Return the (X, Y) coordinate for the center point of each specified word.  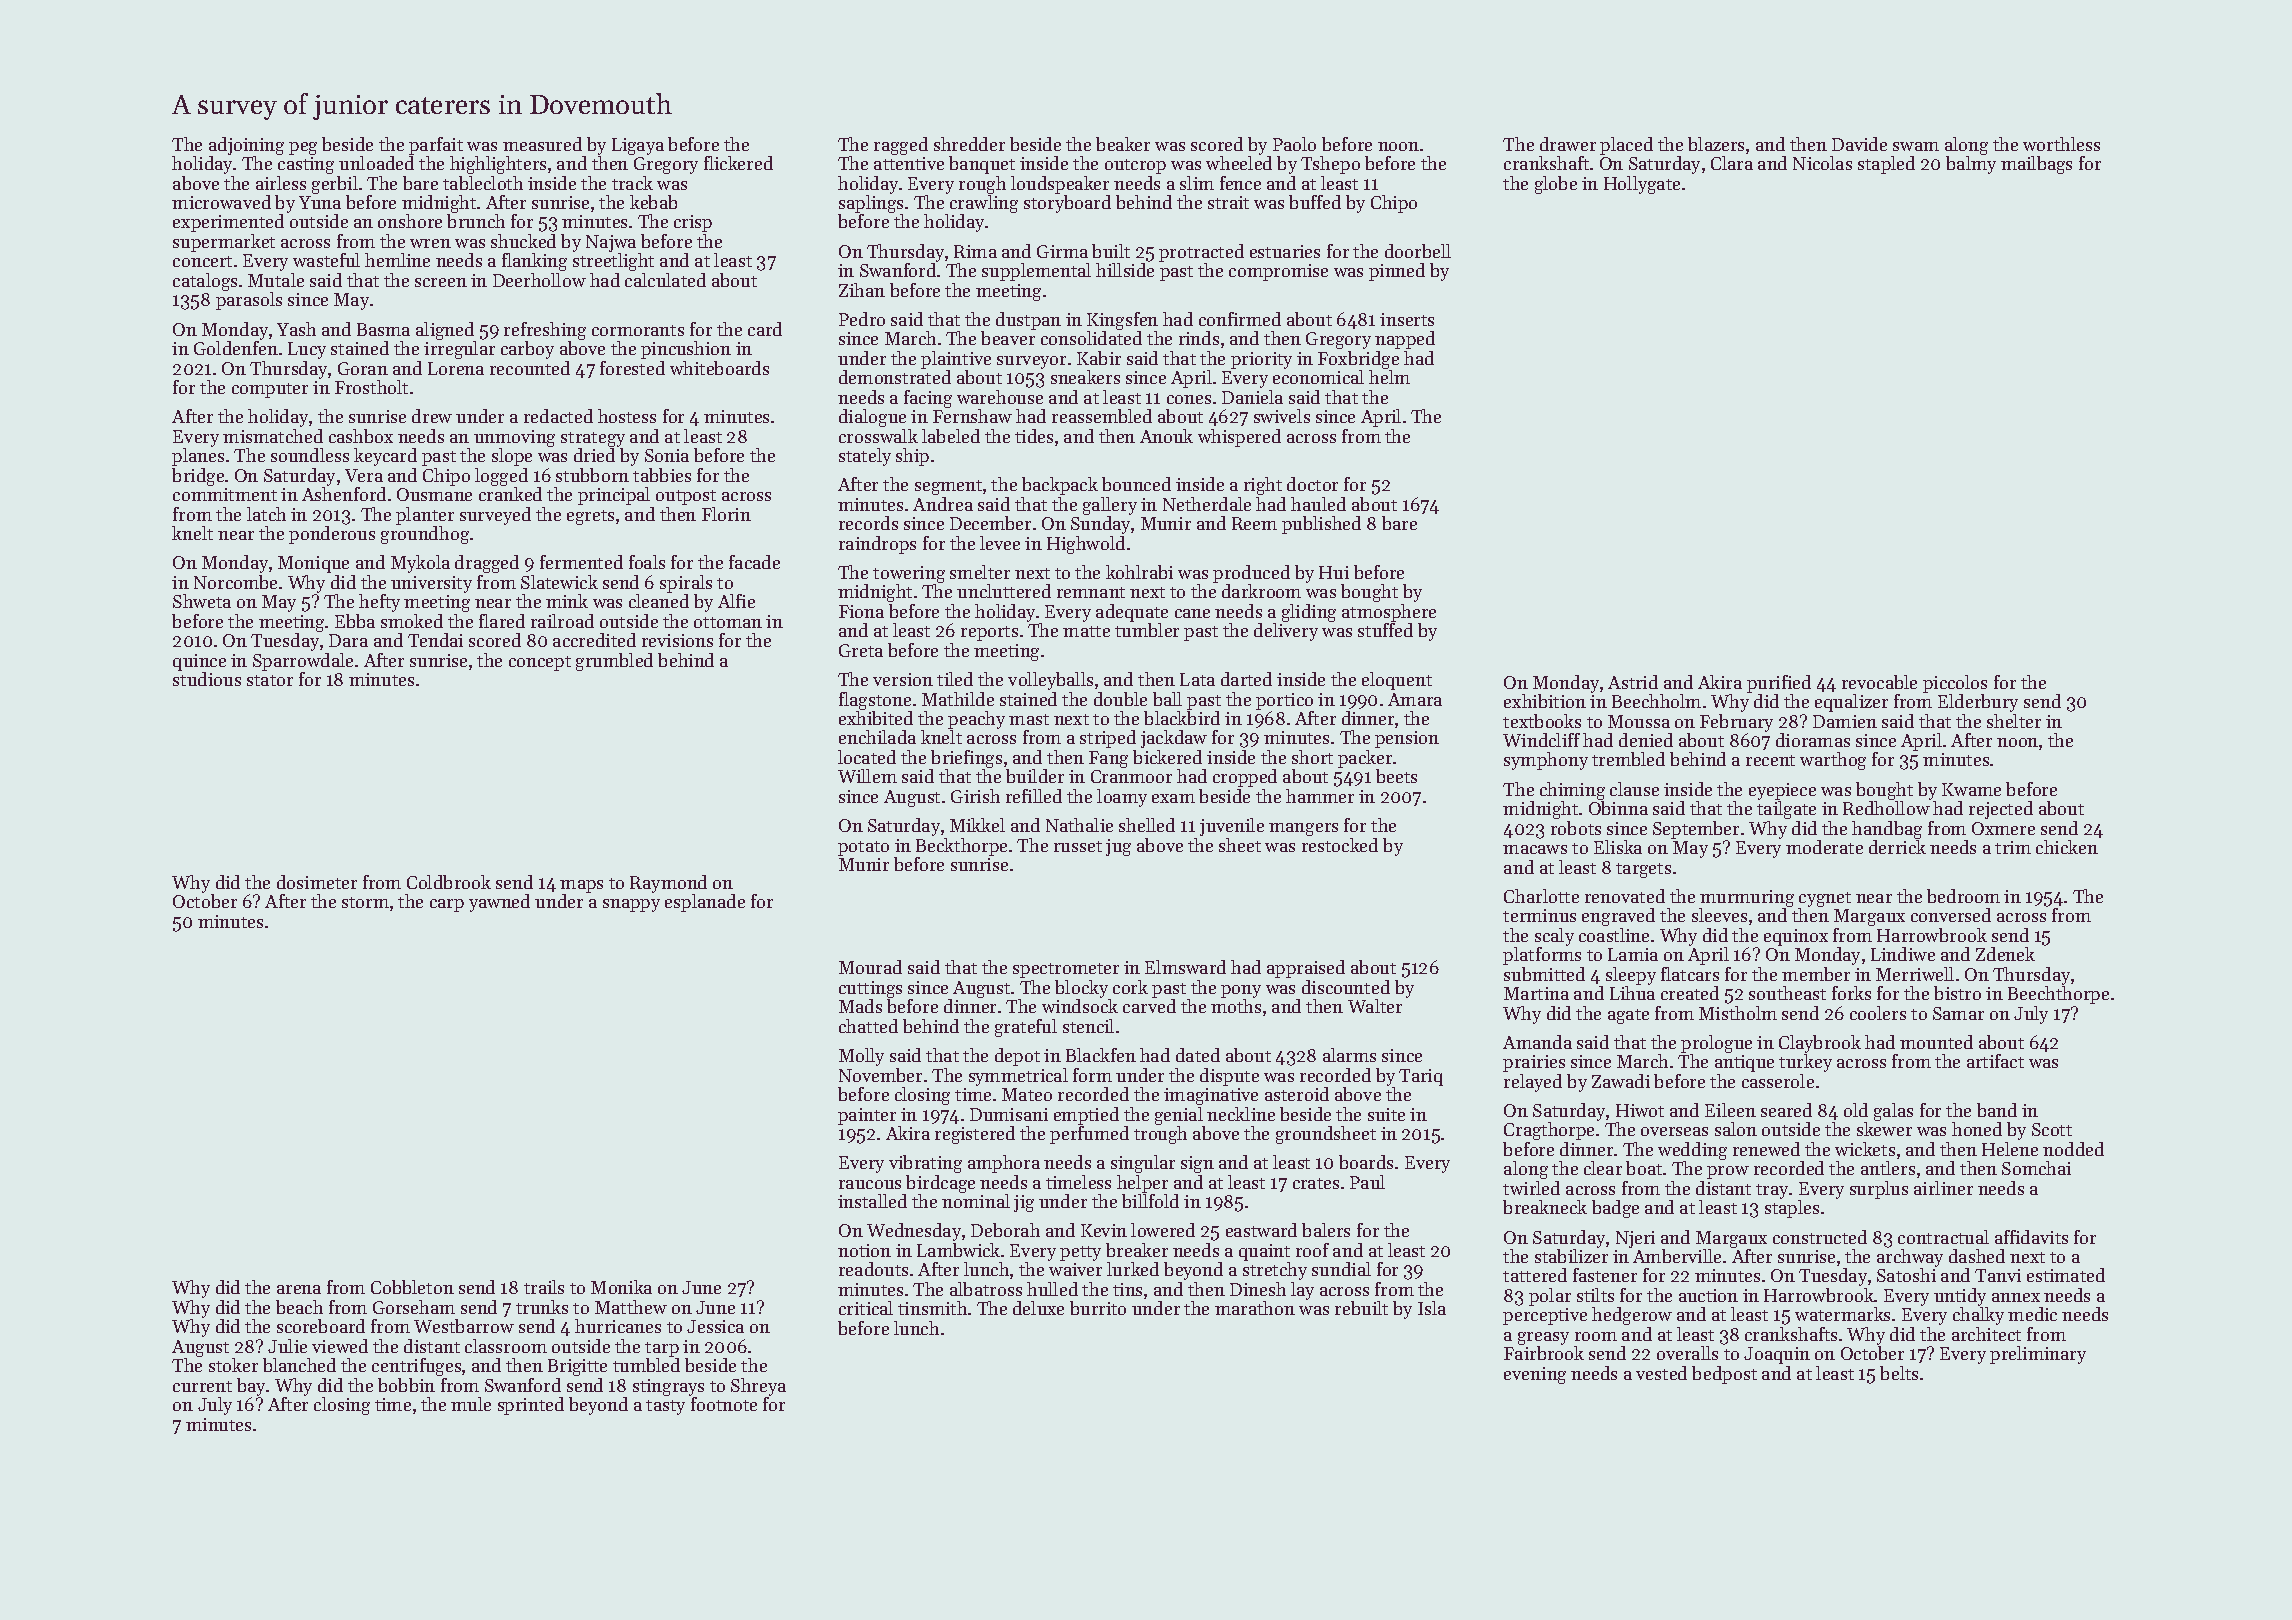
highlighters (498, 165)
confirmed (1240, 319)
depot (1017, 1057)
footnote (724, 1404)
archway (1910, 1258)
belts (1899, 1373)
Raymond (668, 884)
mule (471, 1404)
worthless (2061, 144)
